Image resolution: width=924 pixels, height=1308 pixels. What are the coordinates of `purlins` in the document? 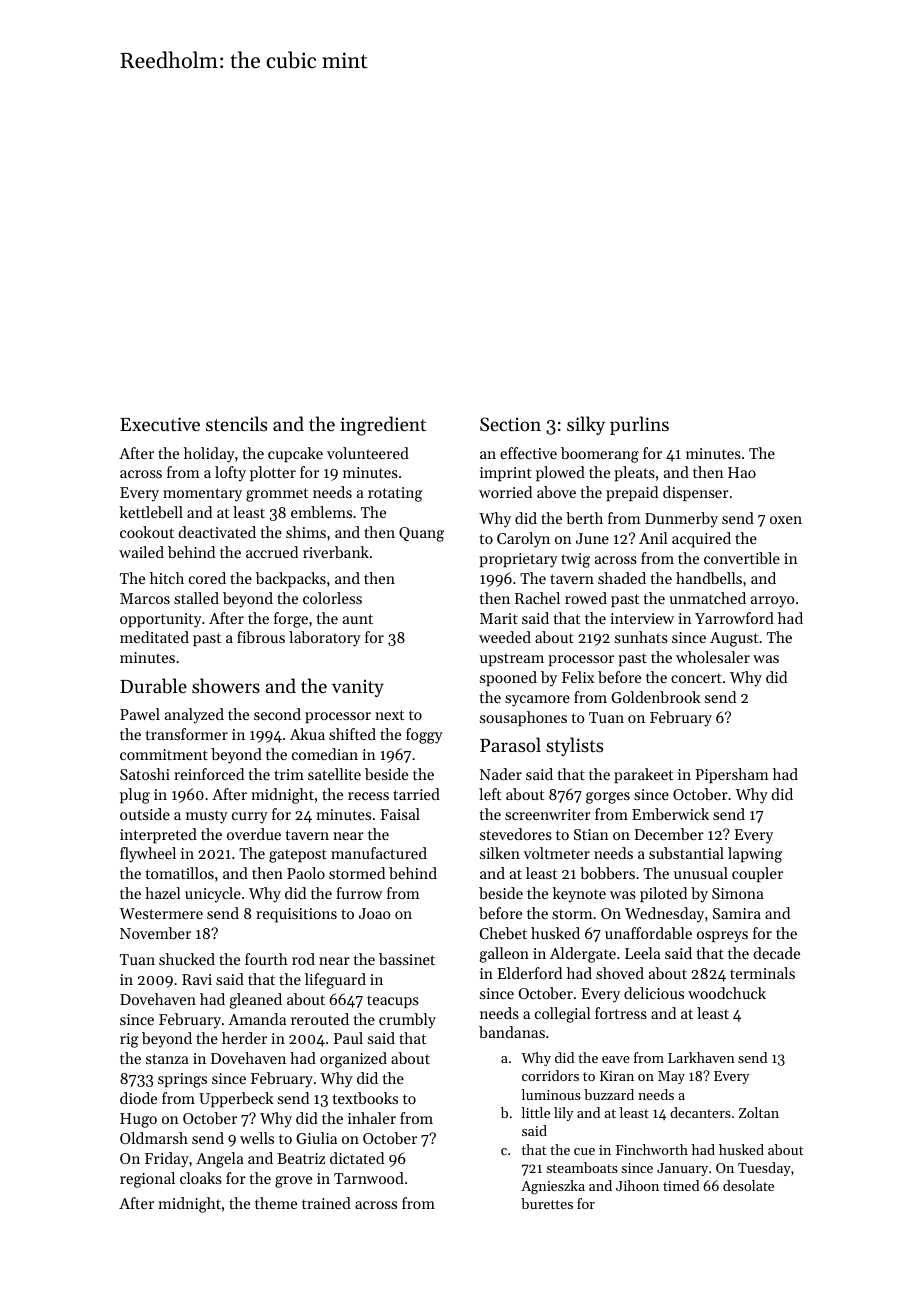 It's located at (639, 425).
